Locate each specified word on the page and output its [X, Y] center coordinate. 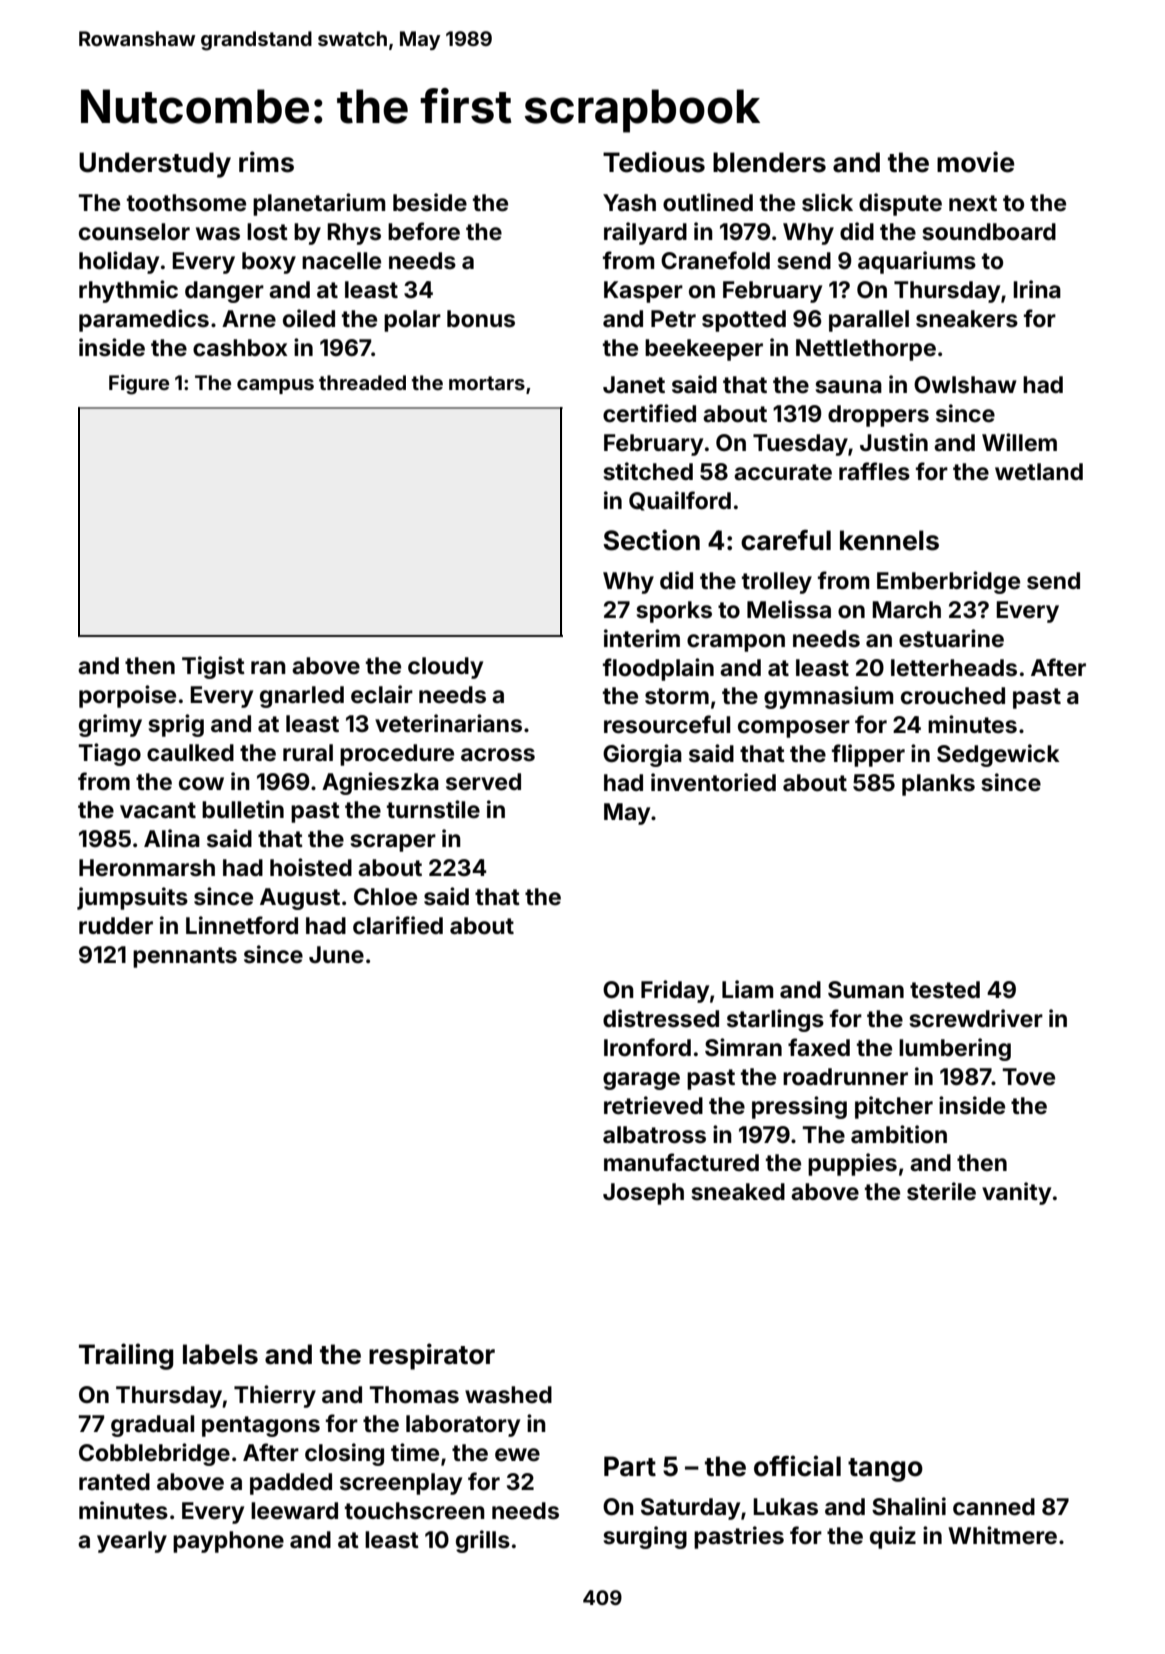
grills [483, 1541]
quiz [893, 1537]
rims [266, 162]
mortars [487, 383]
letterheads [954, 668]
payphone [228, 1542]
